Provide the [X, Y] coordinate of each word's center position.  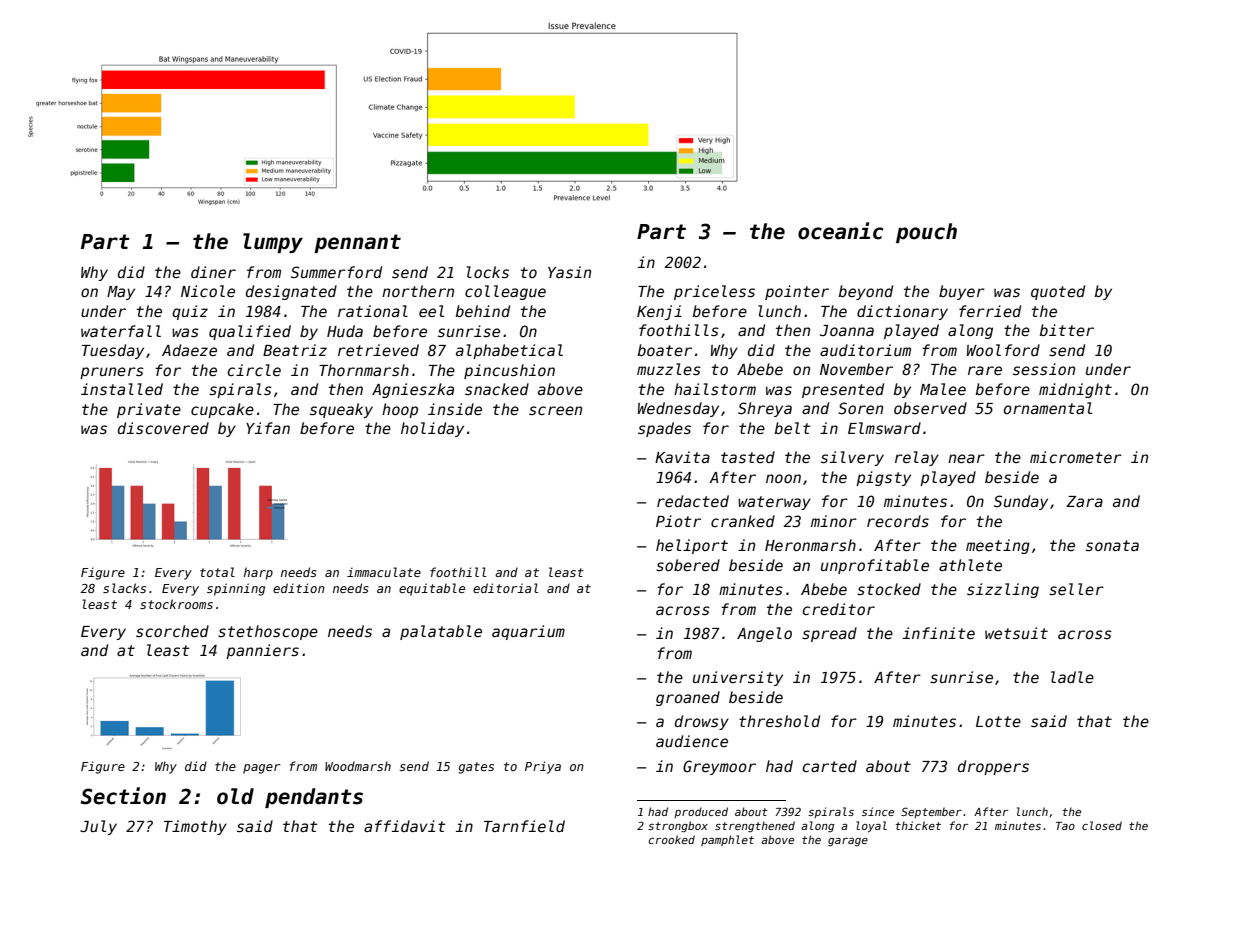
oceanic [840, 231]
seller [1076, 589]
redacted [693, 501]
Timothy [195, 827]
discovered [163, 428]
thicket [918, 825]
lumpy [273, 243]
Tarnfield [524, 826]
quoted [1058, 292]
